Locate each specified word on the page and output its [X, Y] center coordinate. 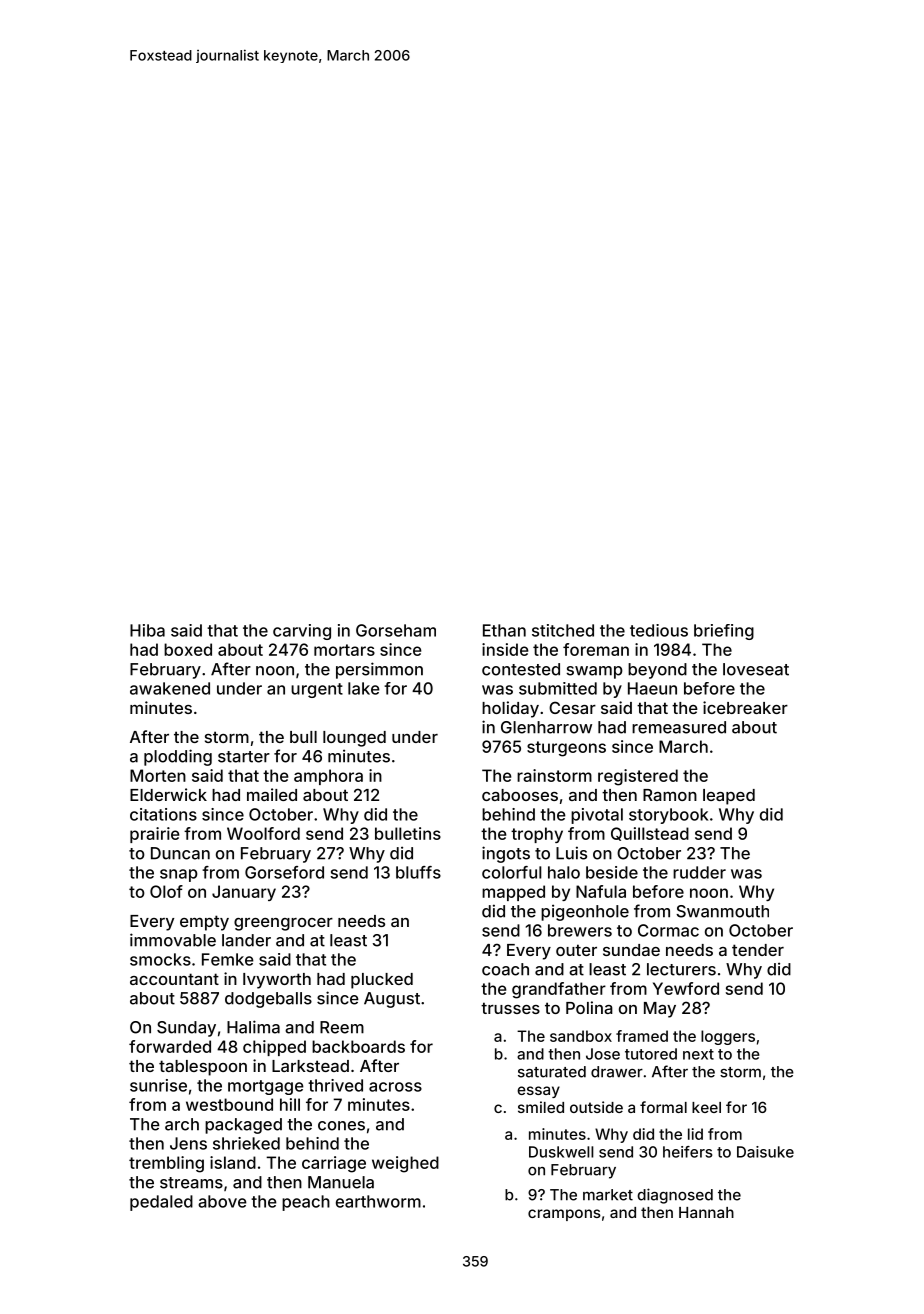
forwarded [170, 1046]
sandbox [581, 1036]
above [222, 1201]
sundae [631, 950]
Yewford [686, 988]
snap [179, 875]
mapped [513, 893]
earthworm [378, 1201]
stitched [563, 630]
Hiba [147, 630]
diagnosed [675, 1196]
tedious [659, 630]
